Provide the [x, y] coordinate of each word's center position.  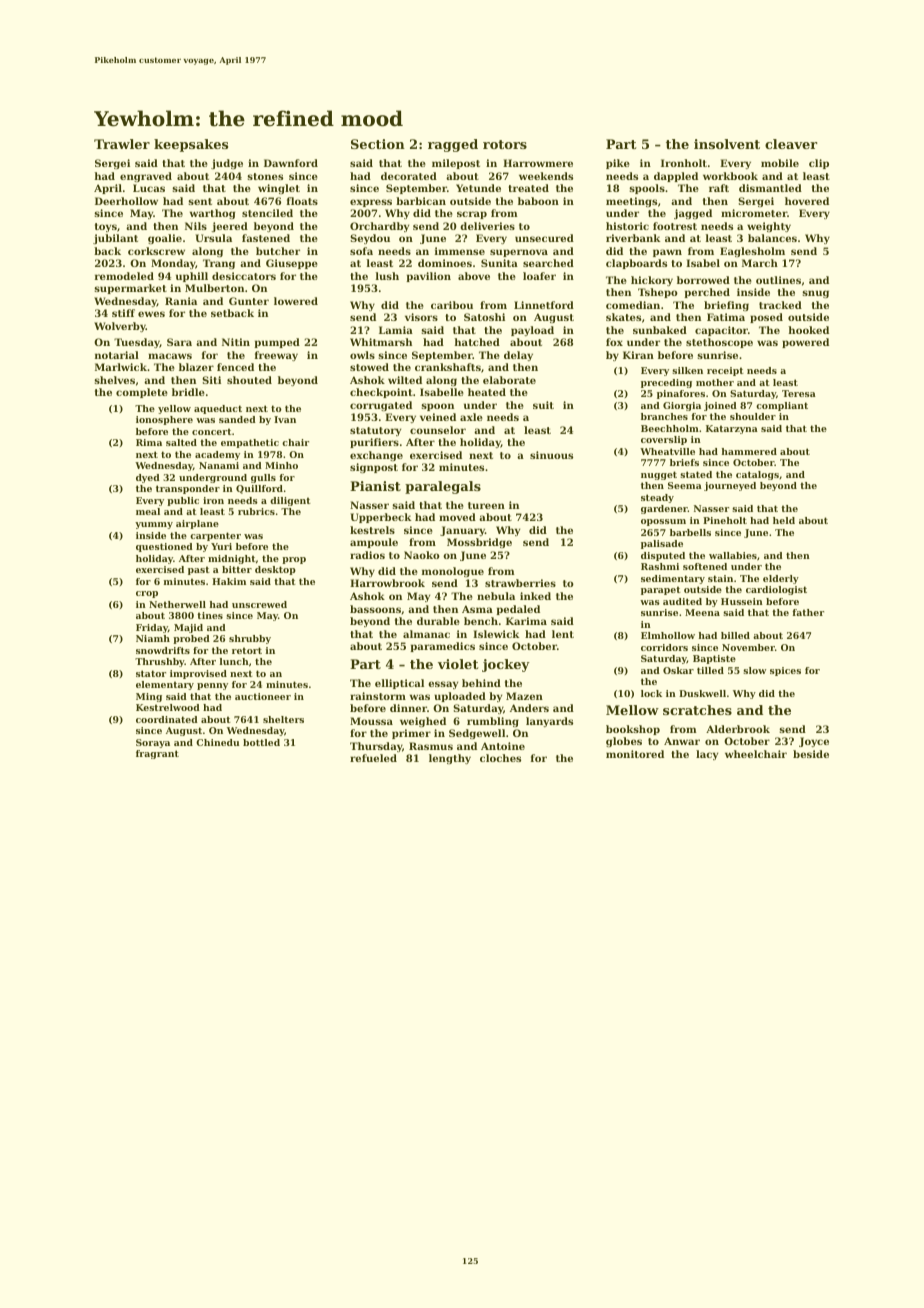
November [748, 647]
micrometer [754, 213]
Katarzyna [732, 429]
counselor [438, 430]
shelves [114, 380]
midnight [232, 559]
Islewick [496, 634]
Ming [149, 697]
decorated [409, 176]
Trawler [122, 144]
